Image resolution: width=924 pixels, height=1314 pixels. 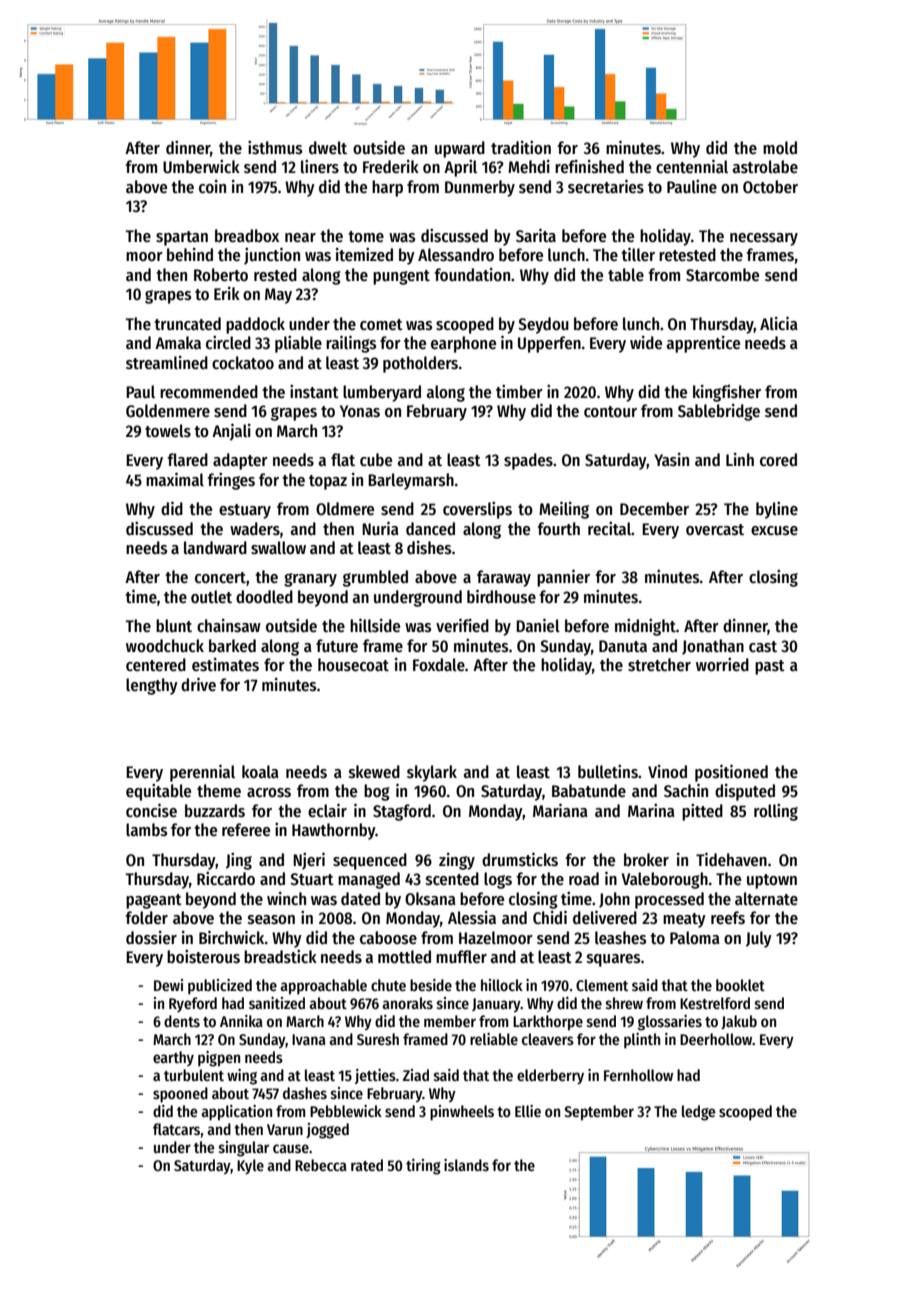 I want to click on dashes, so click(x=305, y=1093).
